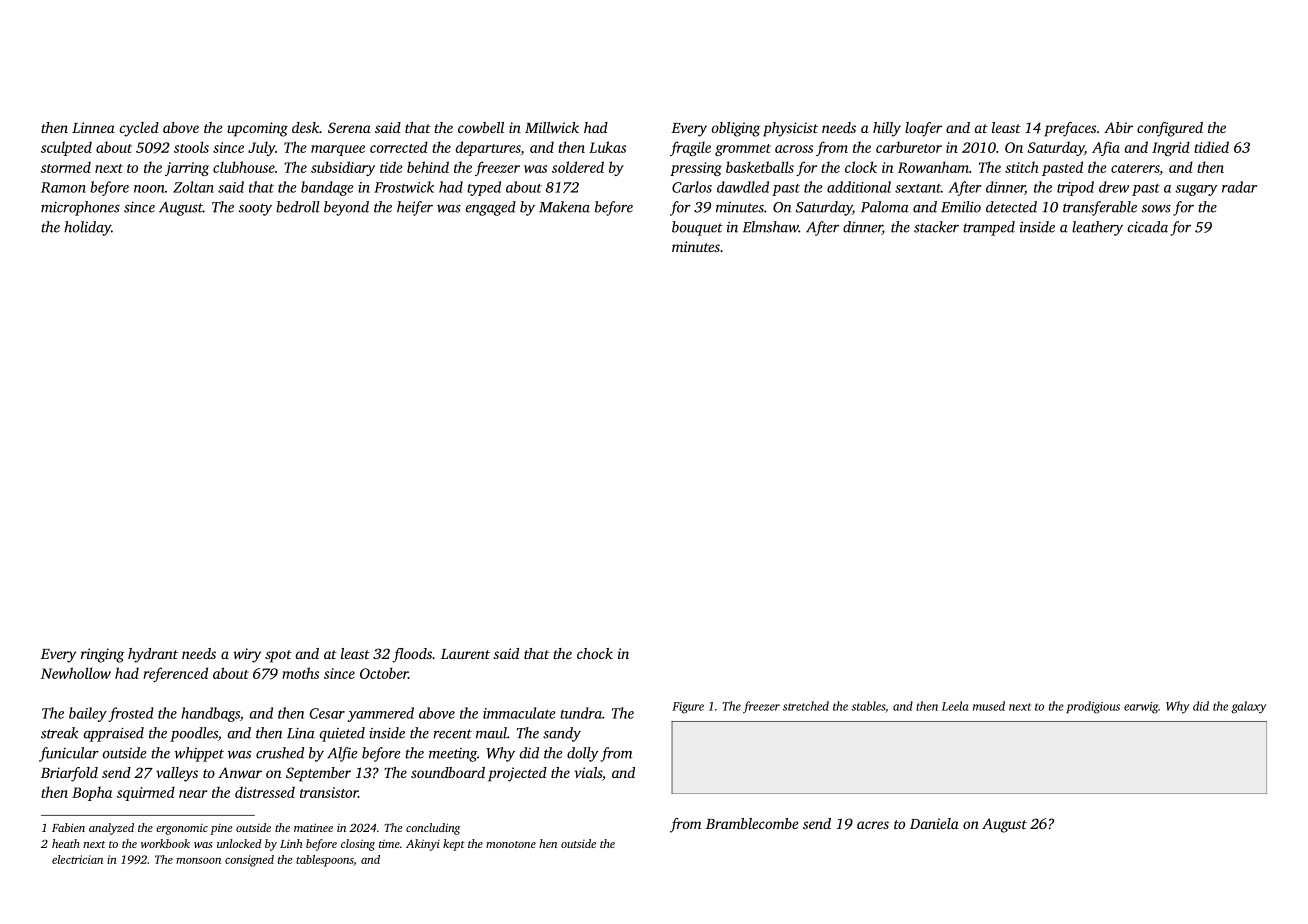 This screenshot has height=924, width=1308. What do you see at coordinates (989, 228) in the screenshot?
I see `tramped` at bounding box center [989, 228].
